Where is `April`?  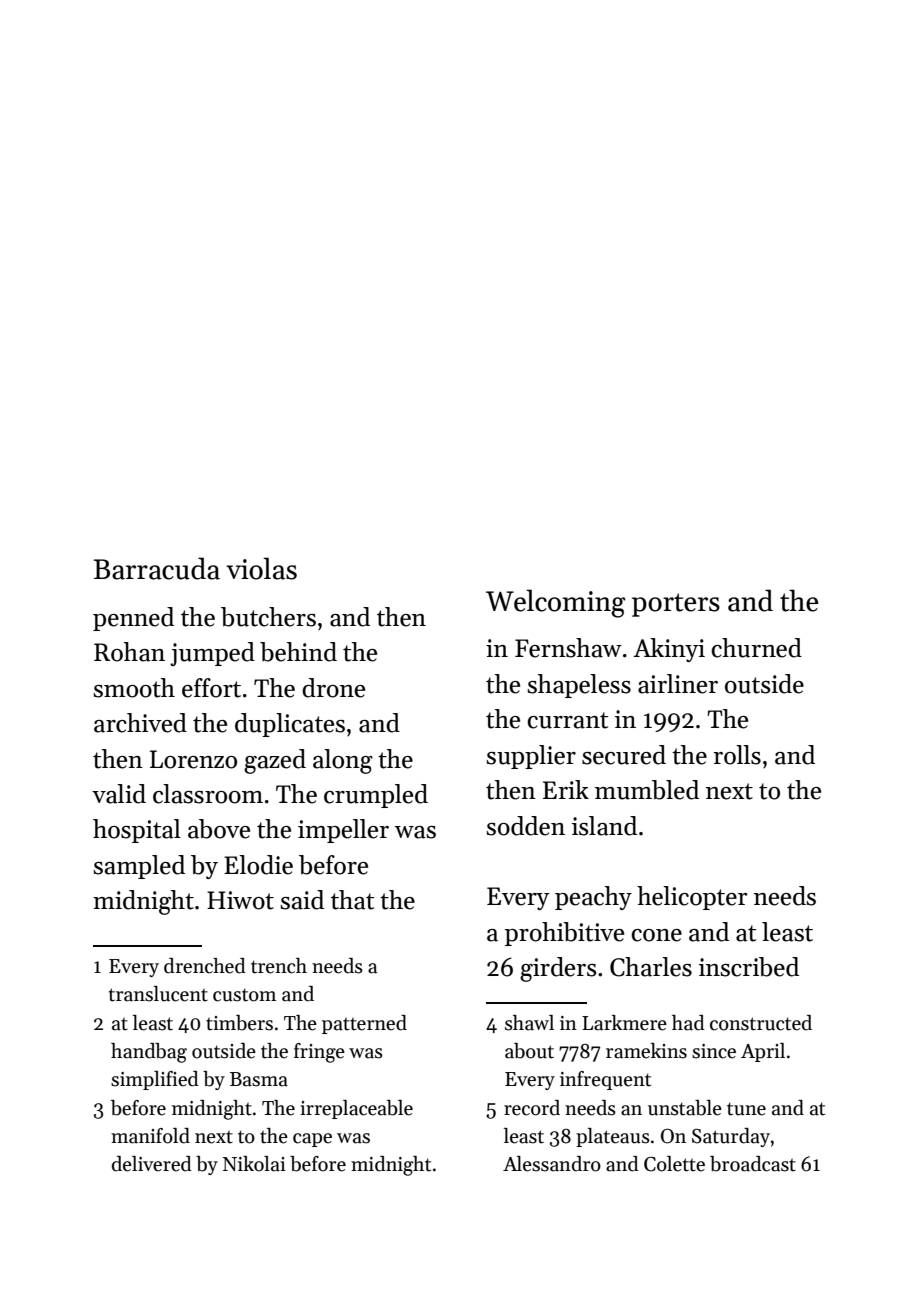 April is located at coordinates (763, 1052).
